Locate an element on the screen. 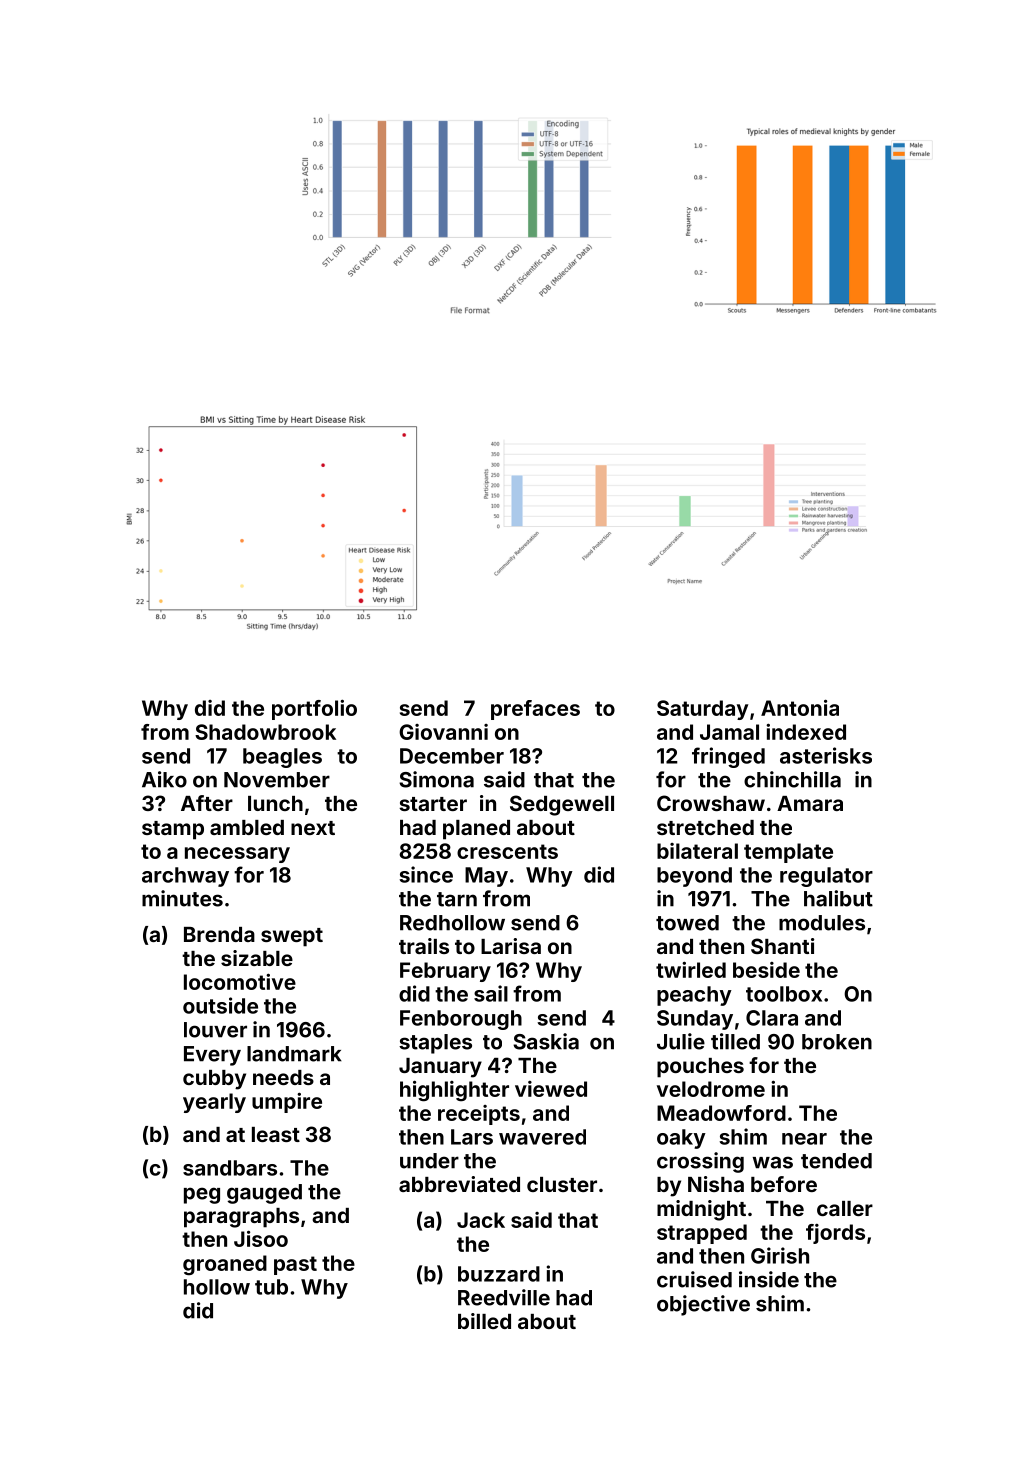  Antonia is located at coordinates (800, 707).
